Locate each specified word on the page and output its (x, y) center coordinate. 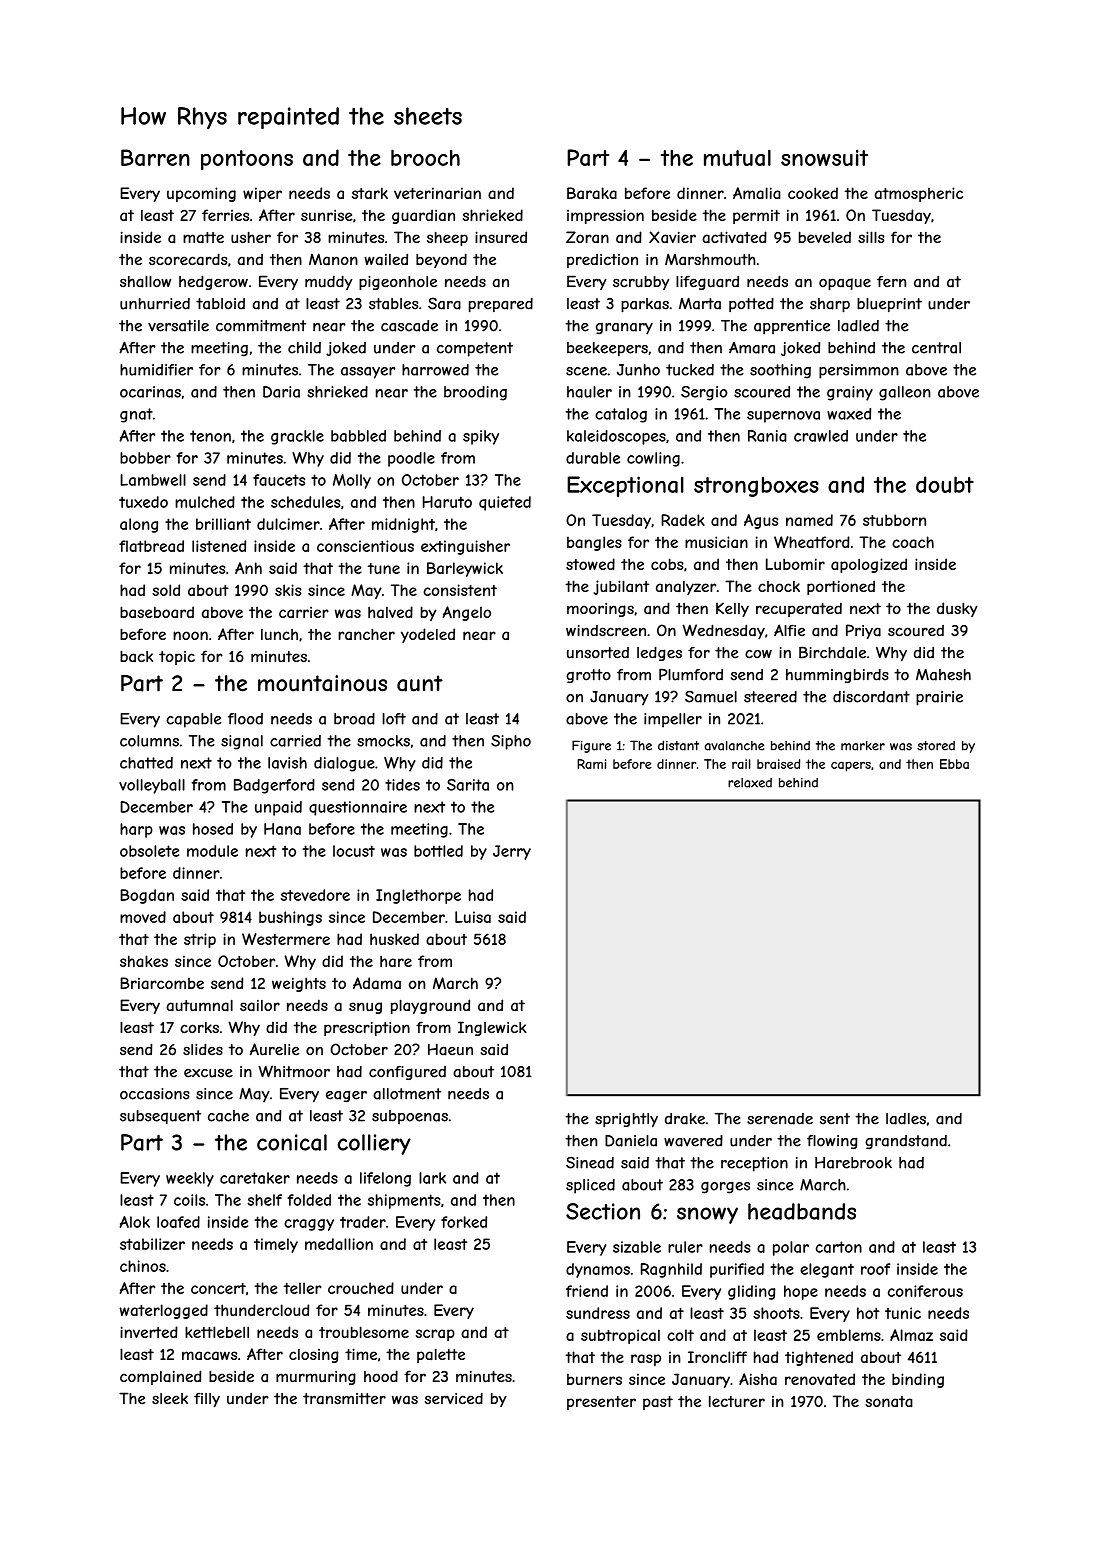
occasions (155, 1094)
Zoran (587, 237)
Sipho (511, 742)
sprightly (626, 1120)
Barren (155, 157)
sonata (889, 1402)
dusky (957, 609)
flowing (832, 1142)
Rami (591, 764)
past (658, 1403)
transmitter (344, 1399)
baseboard (157, 612)
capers (851, 766)
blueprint (889, 305)
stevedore (315, 895)
